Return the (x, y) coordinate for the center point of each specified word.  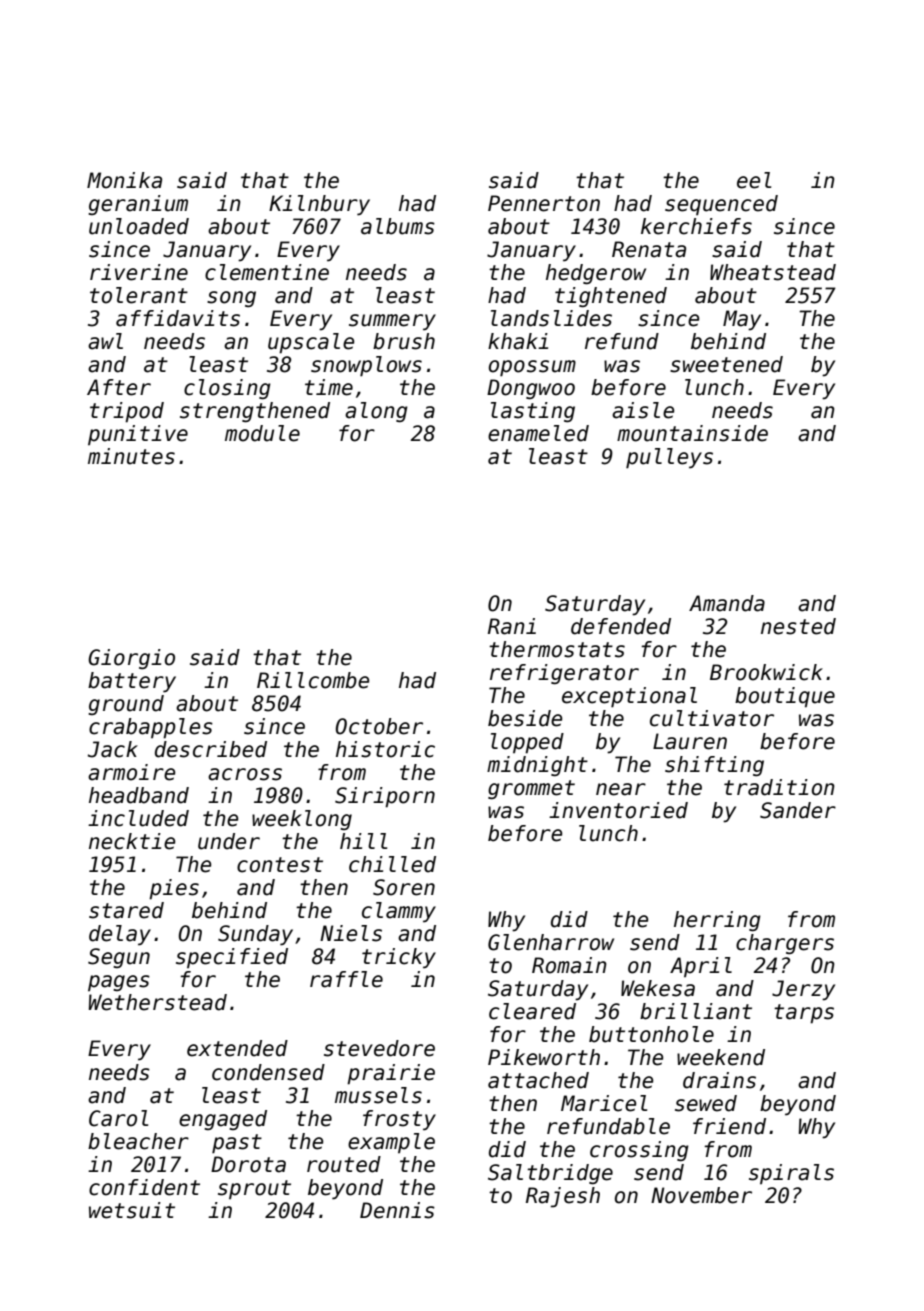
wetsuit (132, 1210)
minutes (131, 456)
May (742, 320)
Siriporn (385, 797)
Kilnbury (319, 205)
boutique (785, 697)
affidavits (178, 318)
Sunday (255, 935)
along (376, 412)
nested (798, 626)
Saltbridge (550, 1174)
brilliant (696, 1011)
